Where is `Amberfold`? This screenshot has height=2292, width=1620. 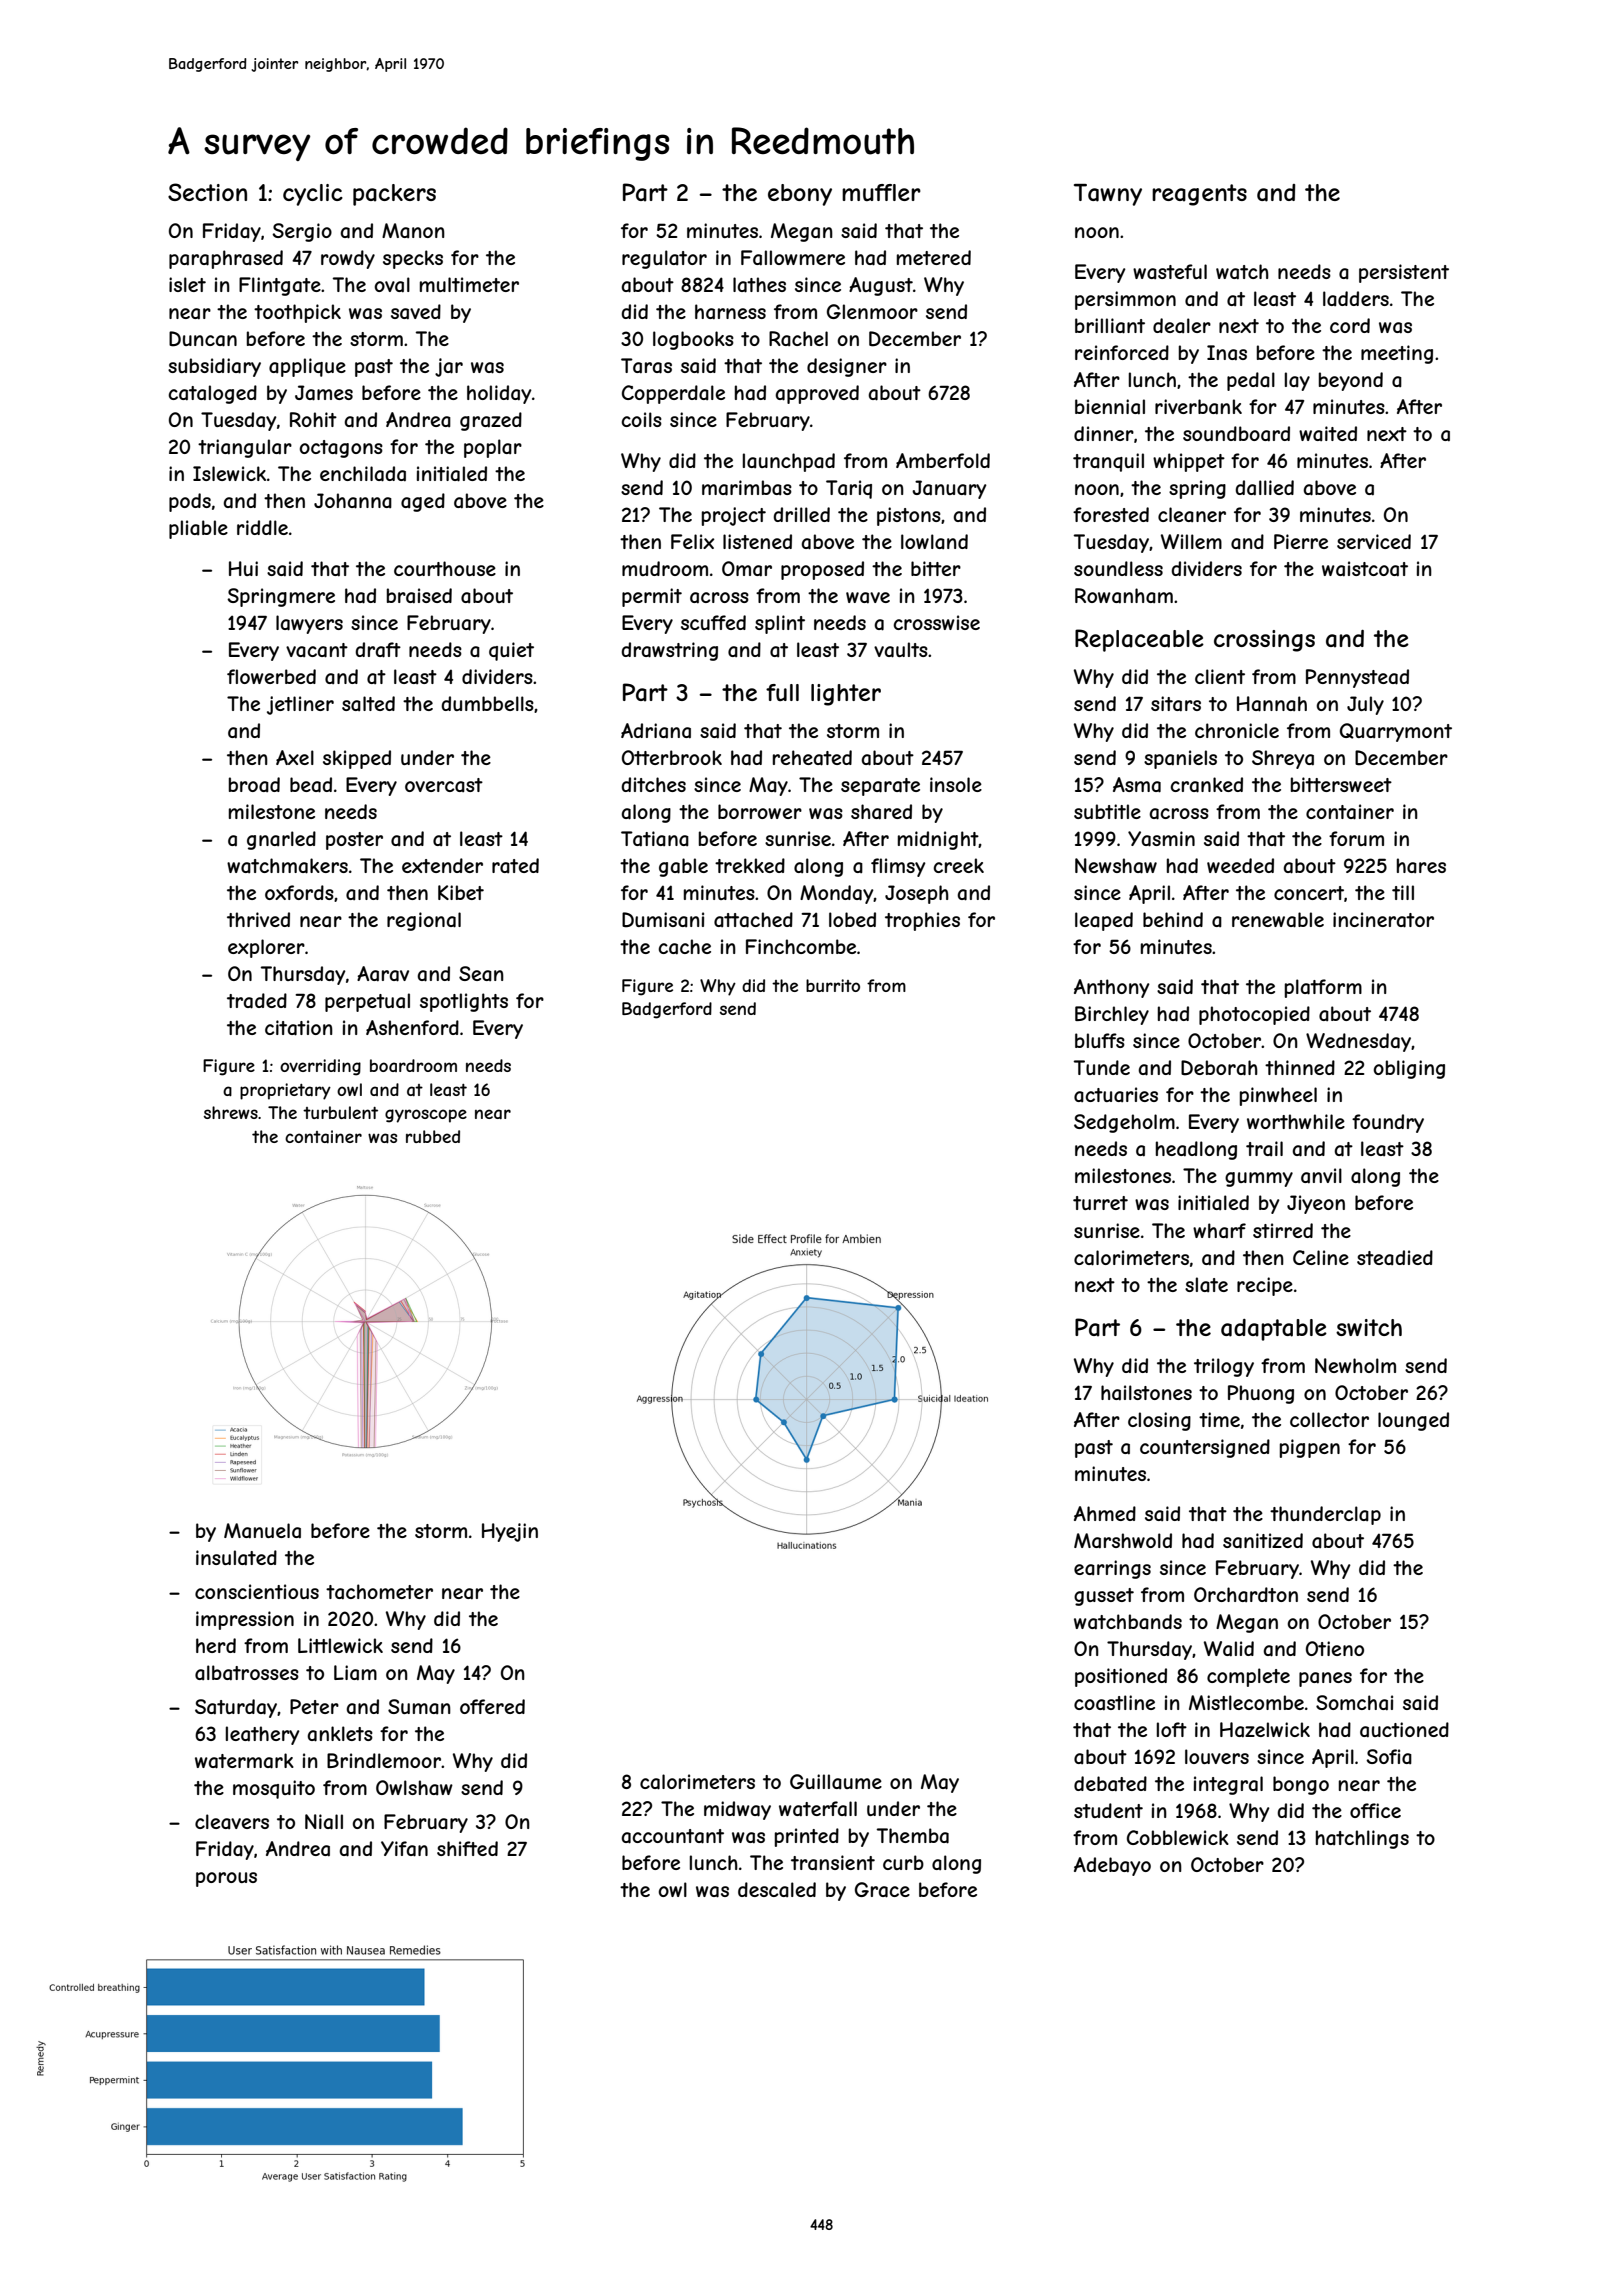 Amberfold is located at coordinates (943, 460).
